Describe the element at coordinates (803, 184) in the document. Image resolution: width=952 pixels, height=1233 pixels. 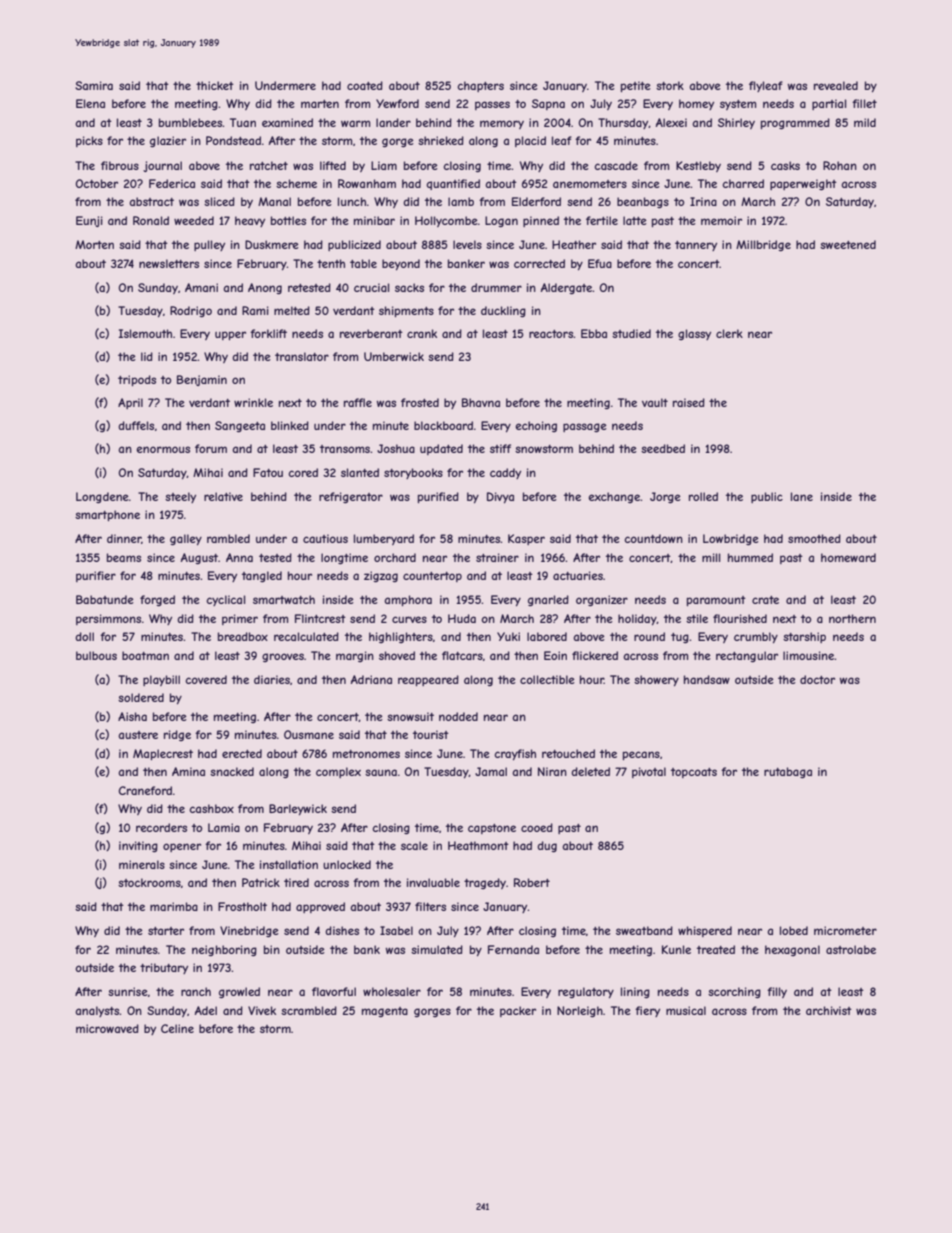
I see `paperweight` at that location.
